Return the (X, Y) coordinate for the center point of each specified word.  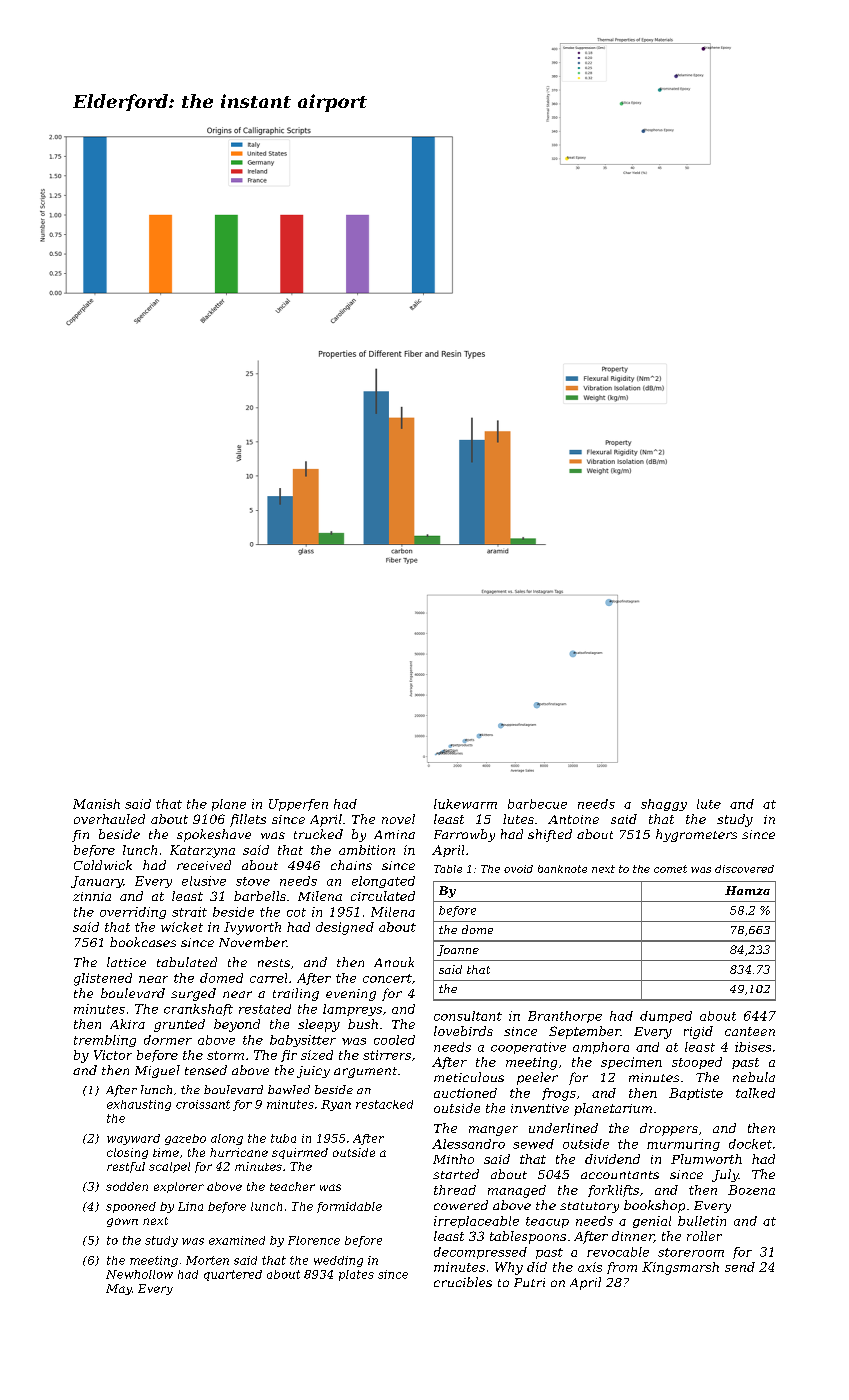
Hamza (747, 890)
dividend (612, 1159)
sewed (533, 1144)
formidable (349, 1207)
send (740, 1267)
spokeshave (214, 835)
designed (345, 928)
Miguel (157, 1071)
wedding (338, 1261)
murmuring (683, 1145)
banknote (562, 869)
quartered (233, 1275)
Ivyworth (252, 928)
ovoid (518, 869)
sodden (127, 1186)
